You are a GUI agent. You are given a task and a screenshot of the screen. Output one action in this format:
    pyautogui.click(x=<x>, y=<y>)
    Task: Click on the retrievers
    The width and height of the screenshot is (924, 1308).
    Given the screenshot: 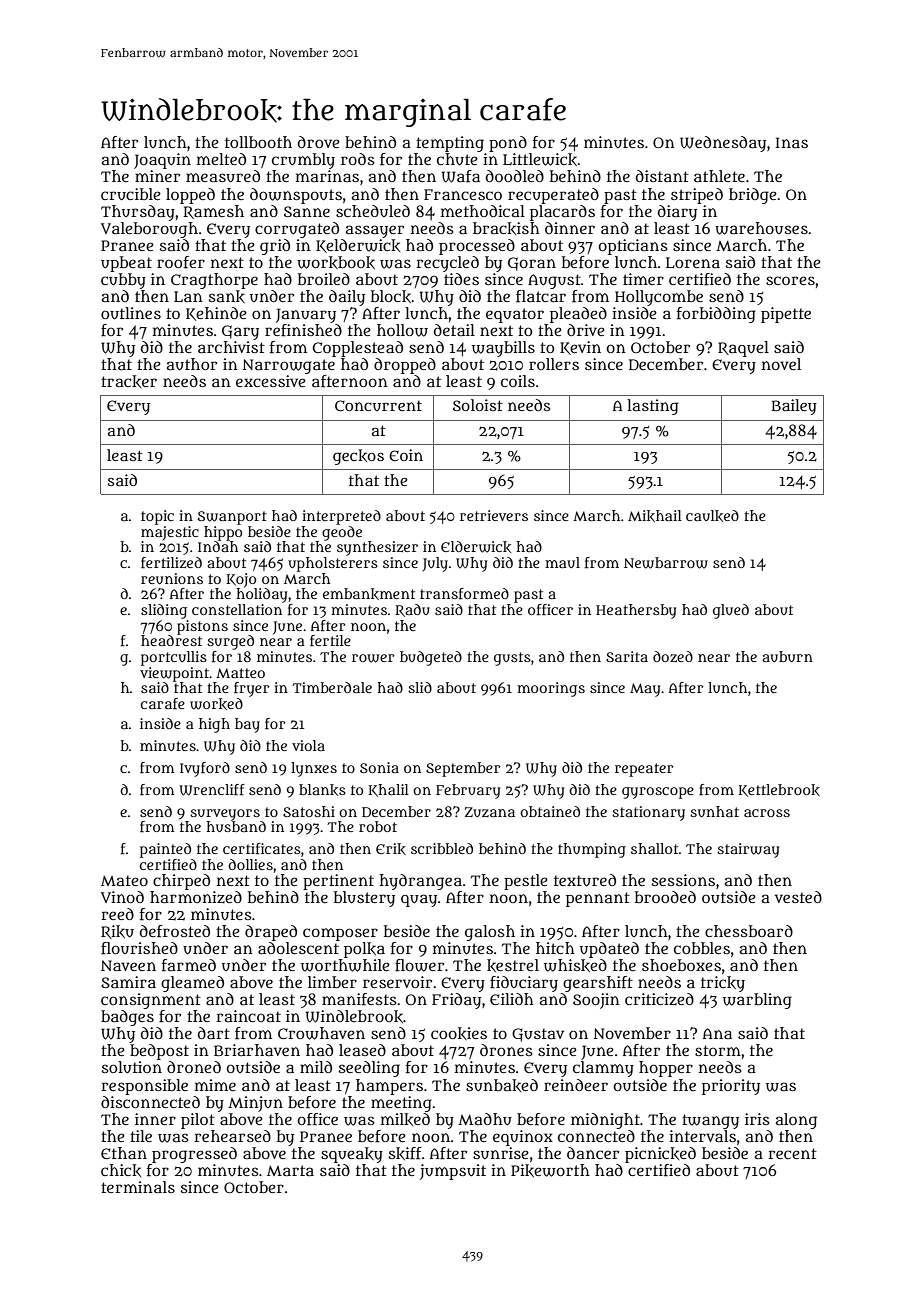 What is the action you would take?
    pyautogui.click(x=494, y=515)
